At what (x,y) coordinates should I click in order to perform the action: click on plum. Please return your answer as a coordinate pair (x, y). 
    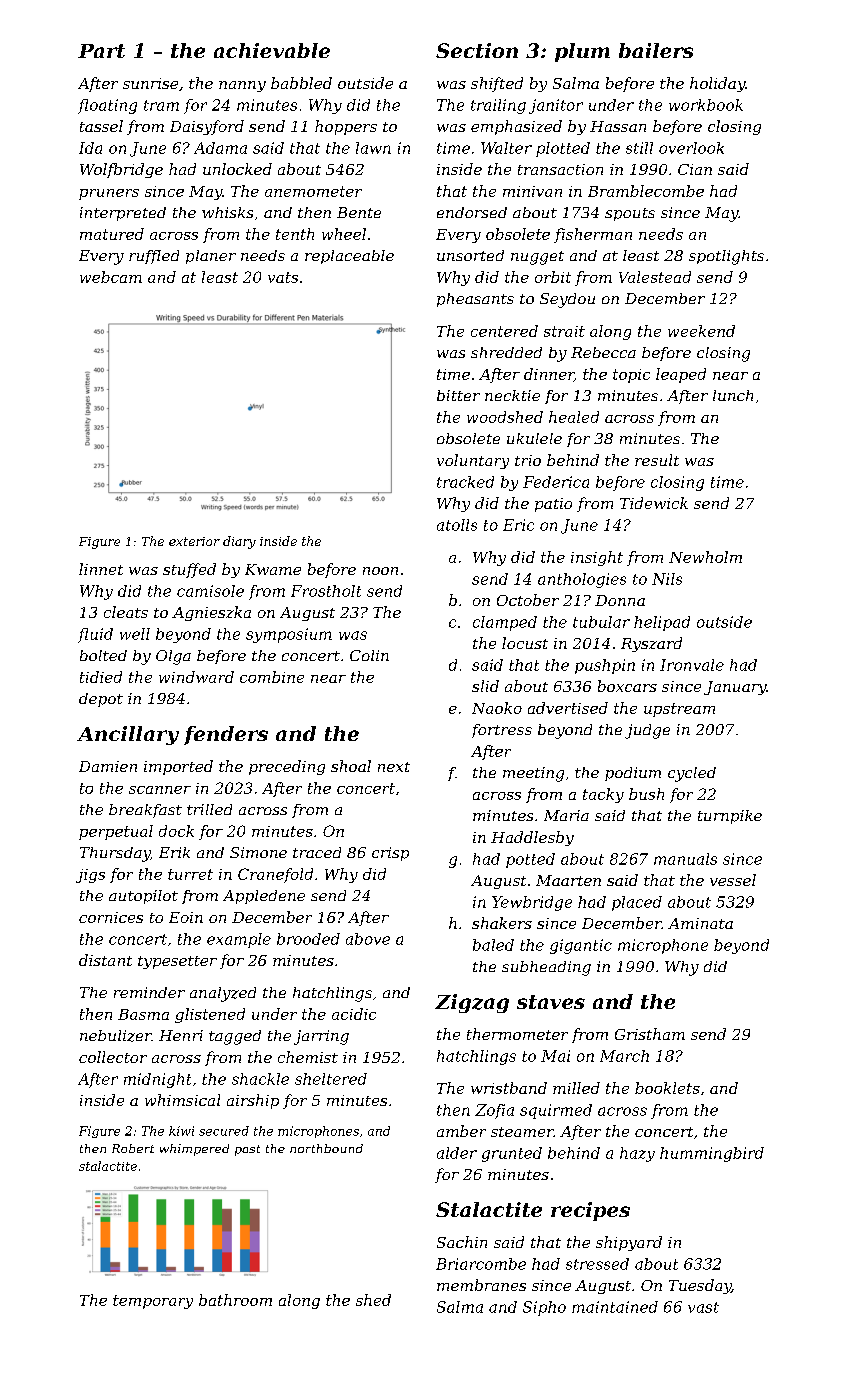
    Looking at the image, I should click on (582, 52).
